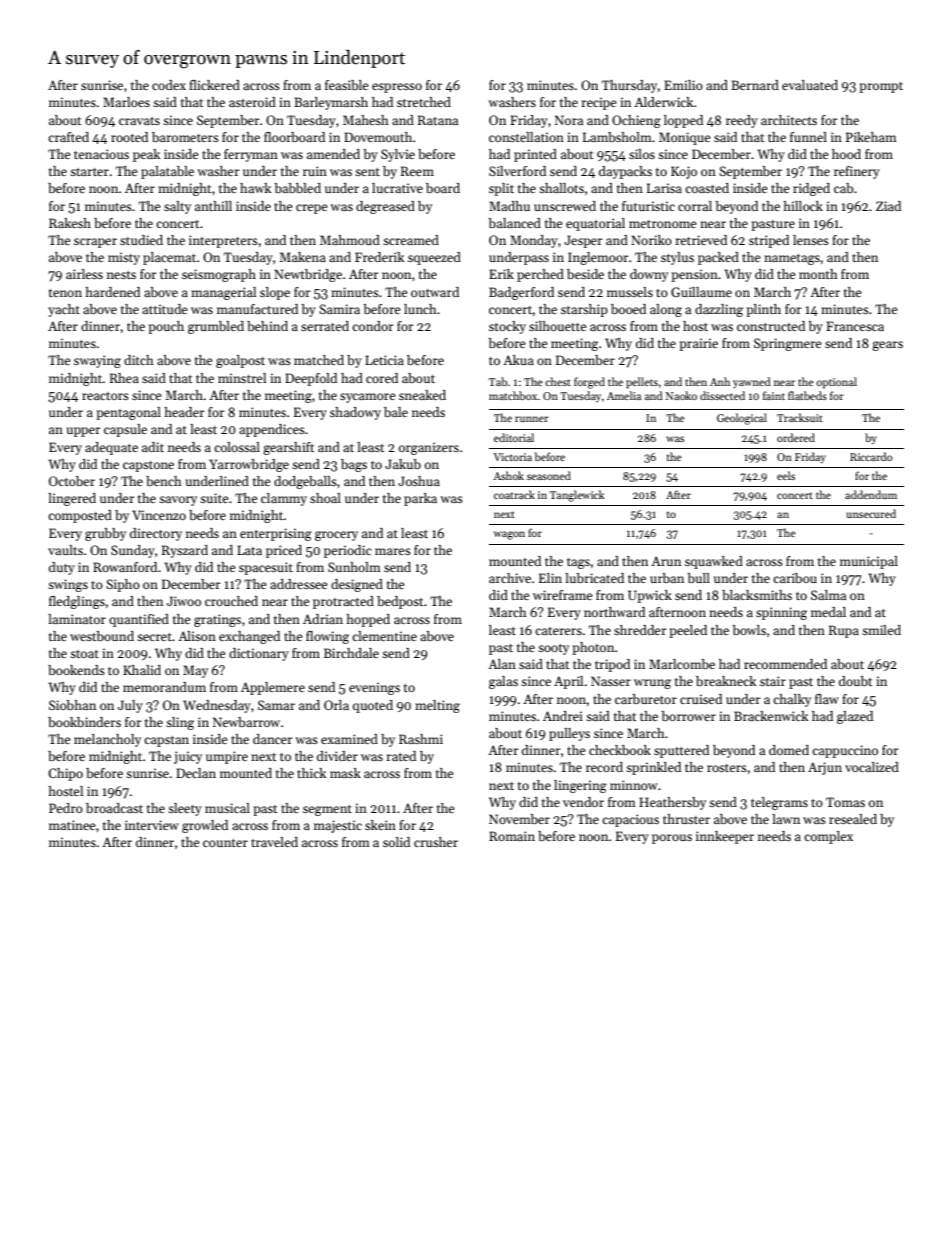  I want to click on juicy, so click(188, 757).
